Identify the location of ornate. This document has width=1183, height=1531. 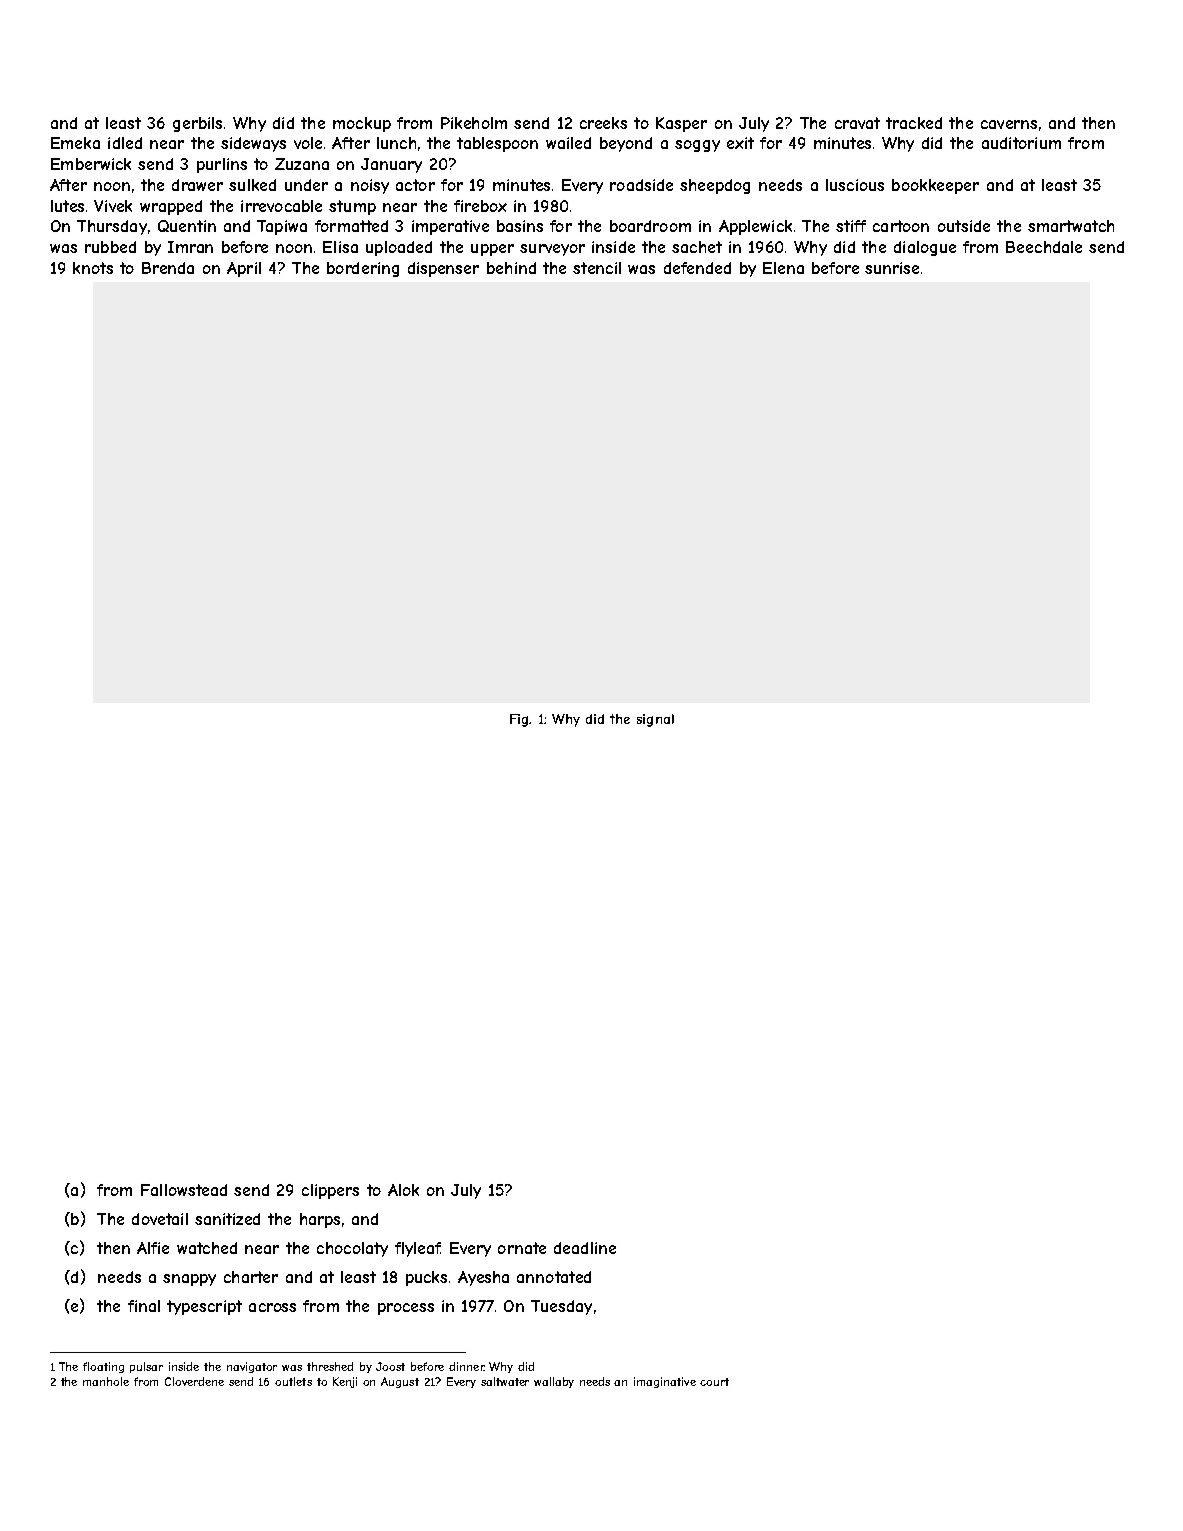
(522, 1248).
